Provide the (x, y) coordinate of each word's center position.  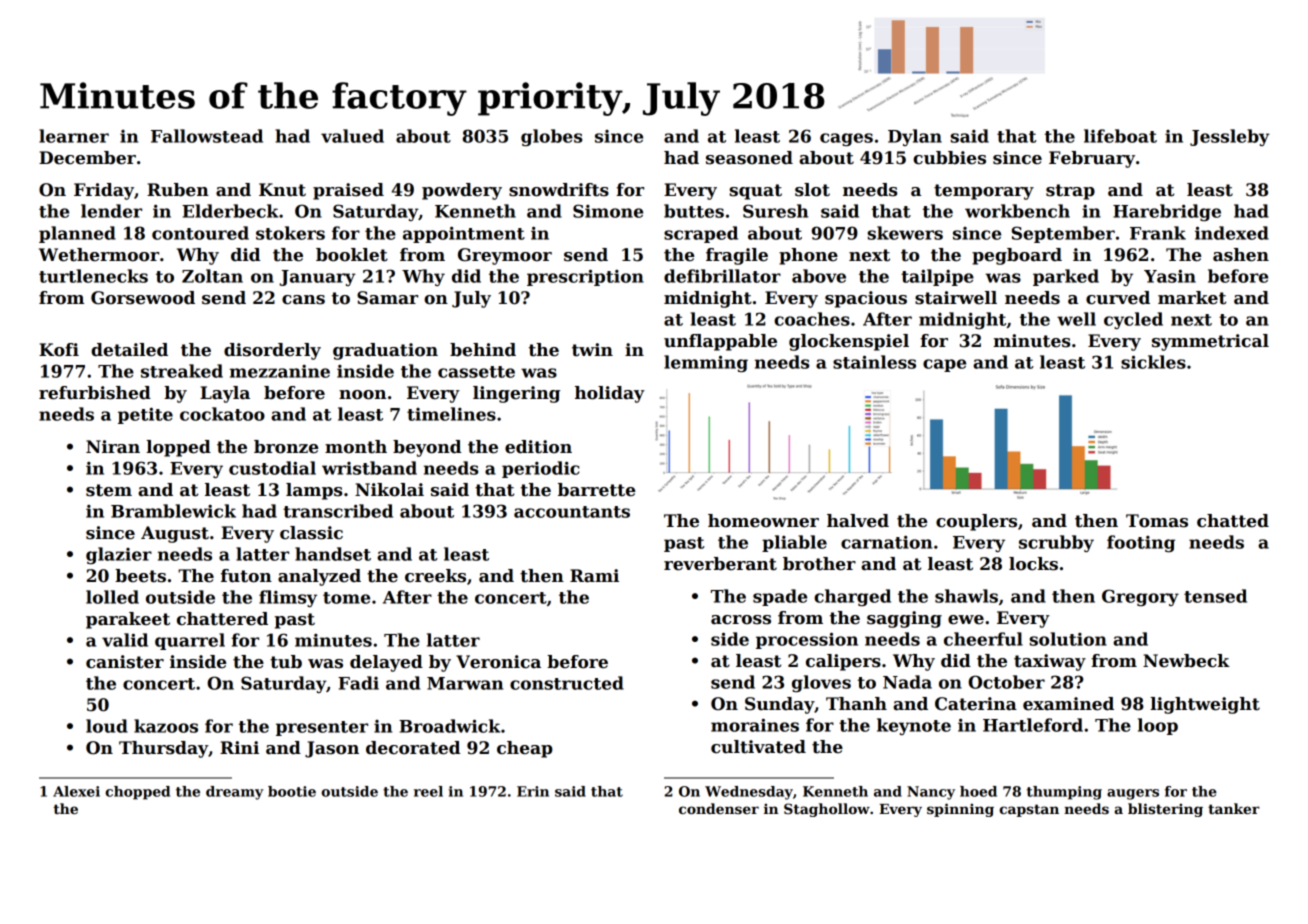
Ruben (178, 190)
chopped (137, 793)
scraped (701, 234)
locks (1033, 564)
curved (1118, 298)
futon (246, 576)
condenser (719, 808)
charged (852, 597)
